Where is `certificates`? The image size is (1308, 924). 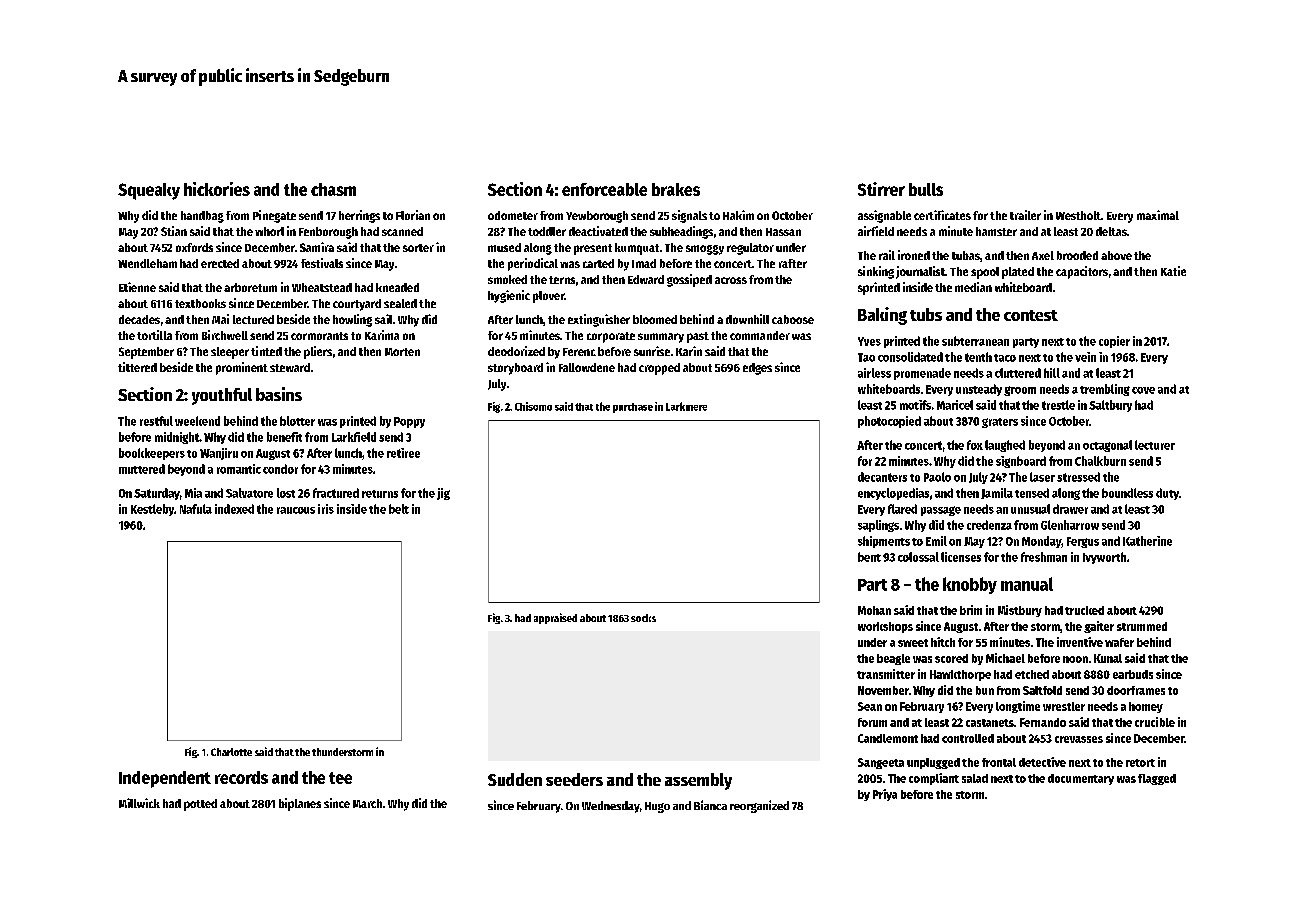 certificates is located at coordinates (942, 215).
